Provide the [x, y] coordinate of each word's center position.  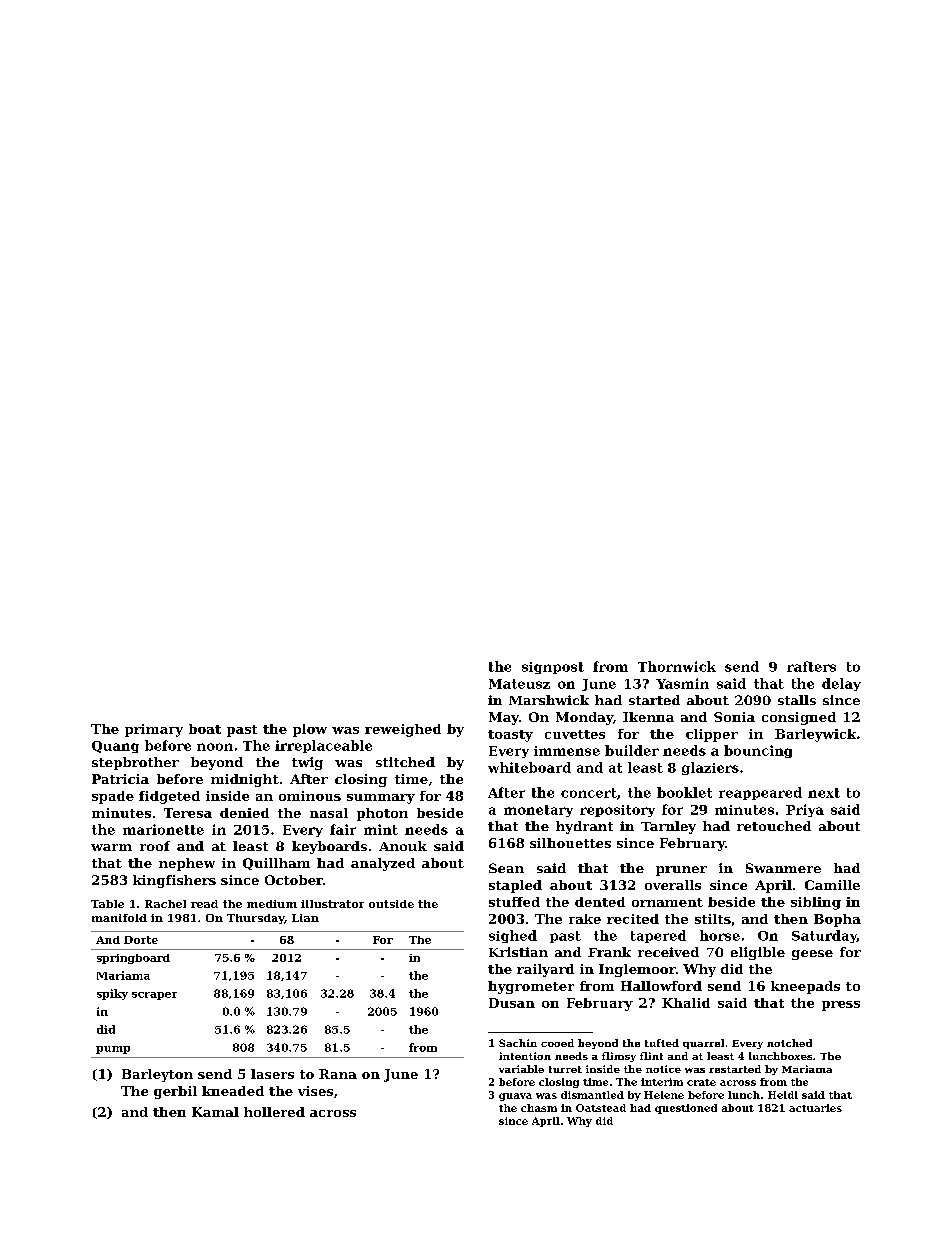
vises [315, 1091]
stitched [405, 762]
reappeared [760, 793]
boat [205, 729]
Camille [832, 885]
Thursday [255, 919]
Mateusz [519, 684]
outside [391, 904]
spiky [112, 994]
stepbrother [135, 763]
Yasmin [682, 683]
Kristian [518, 952]
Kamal [215, 1112]
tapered [658, 936]
